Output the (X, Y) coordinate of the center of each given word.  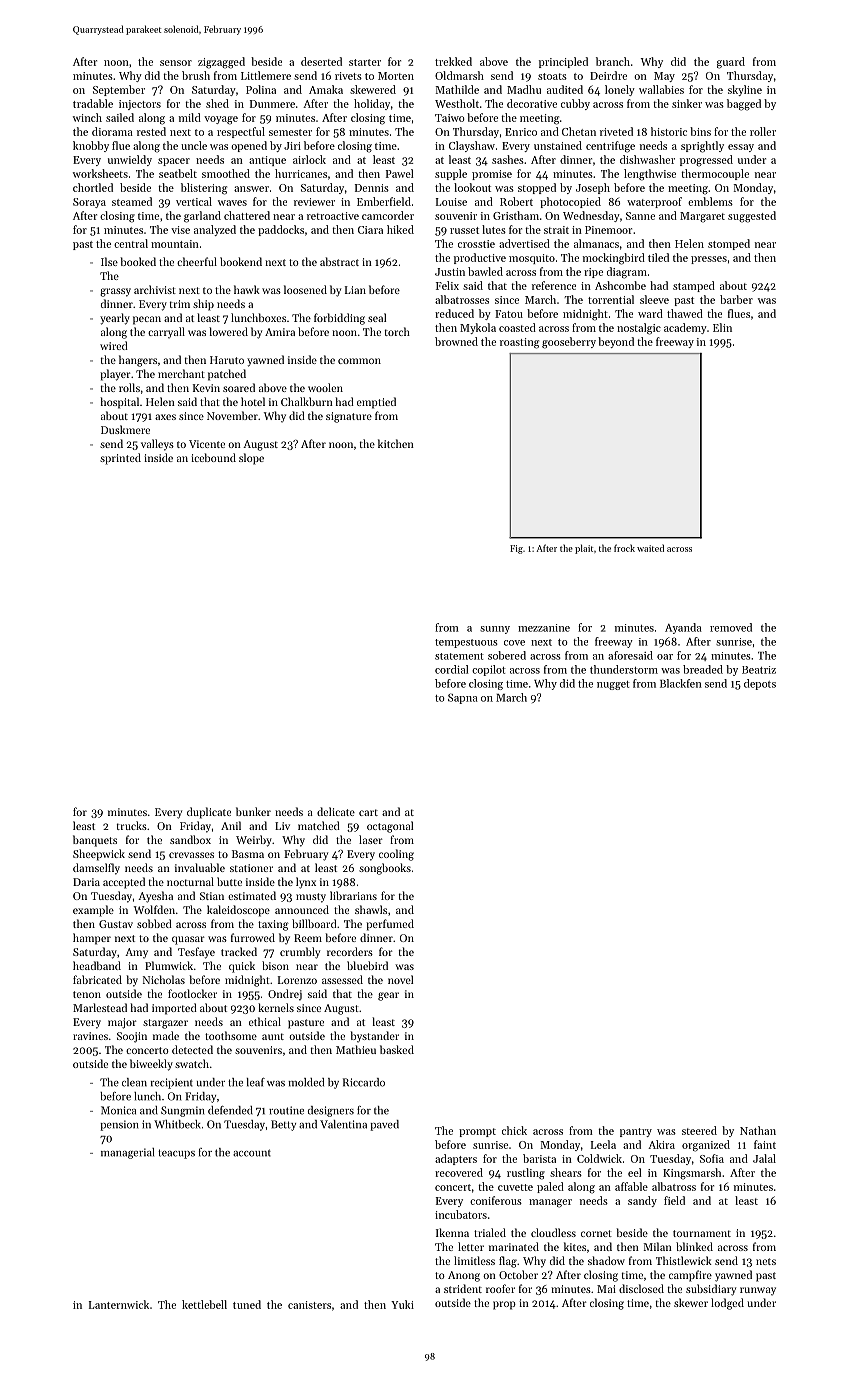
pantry (636, 1132)
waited (650, 548)
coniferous (496, 1200)
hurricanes (301, 173)
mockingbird (614, 259)
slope (251, 459)
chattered (247, 215)
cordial (451, 669)
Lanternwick (119, 1304)
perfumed (390, 925)
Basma (248, 854)
